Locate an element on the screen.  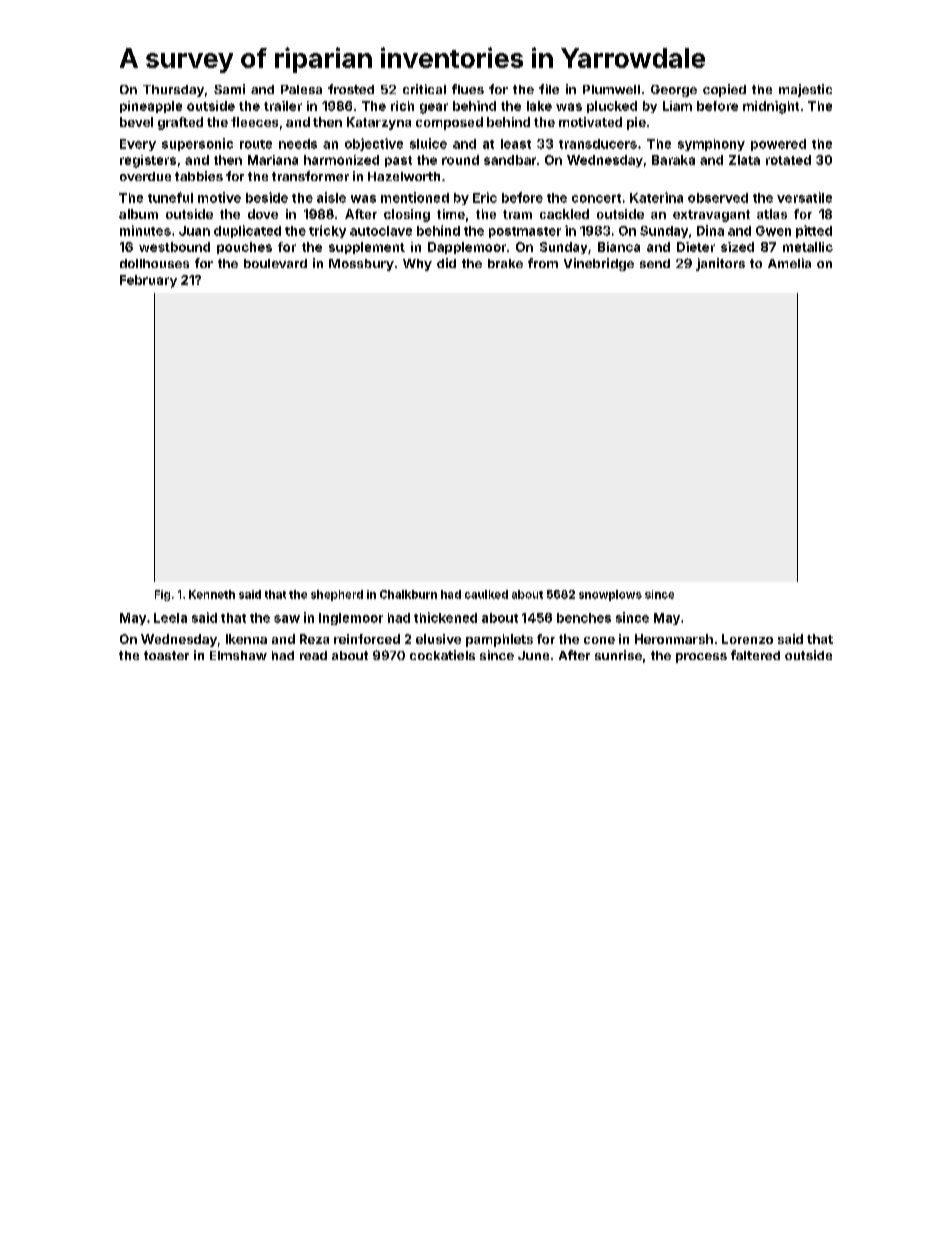
Amelia is located at coordinates (789, 263).
